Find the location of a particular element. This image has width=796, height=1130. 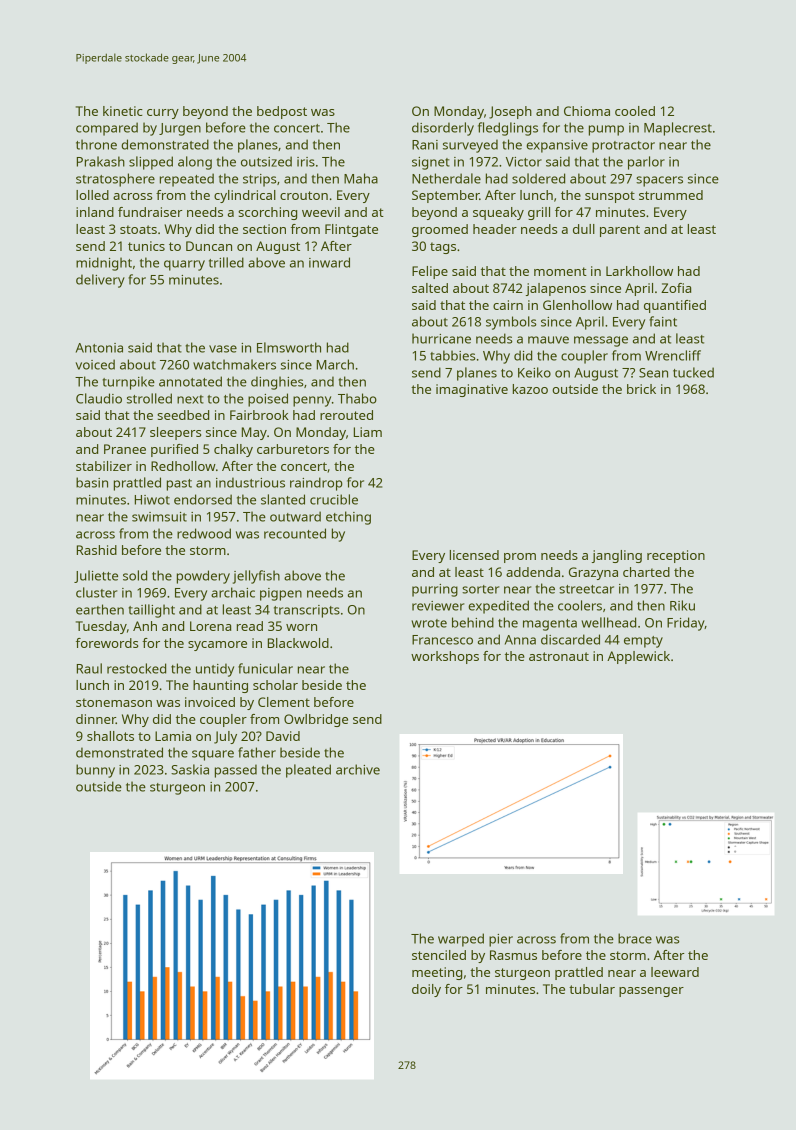

faint is located at coordinates (663, 321).
